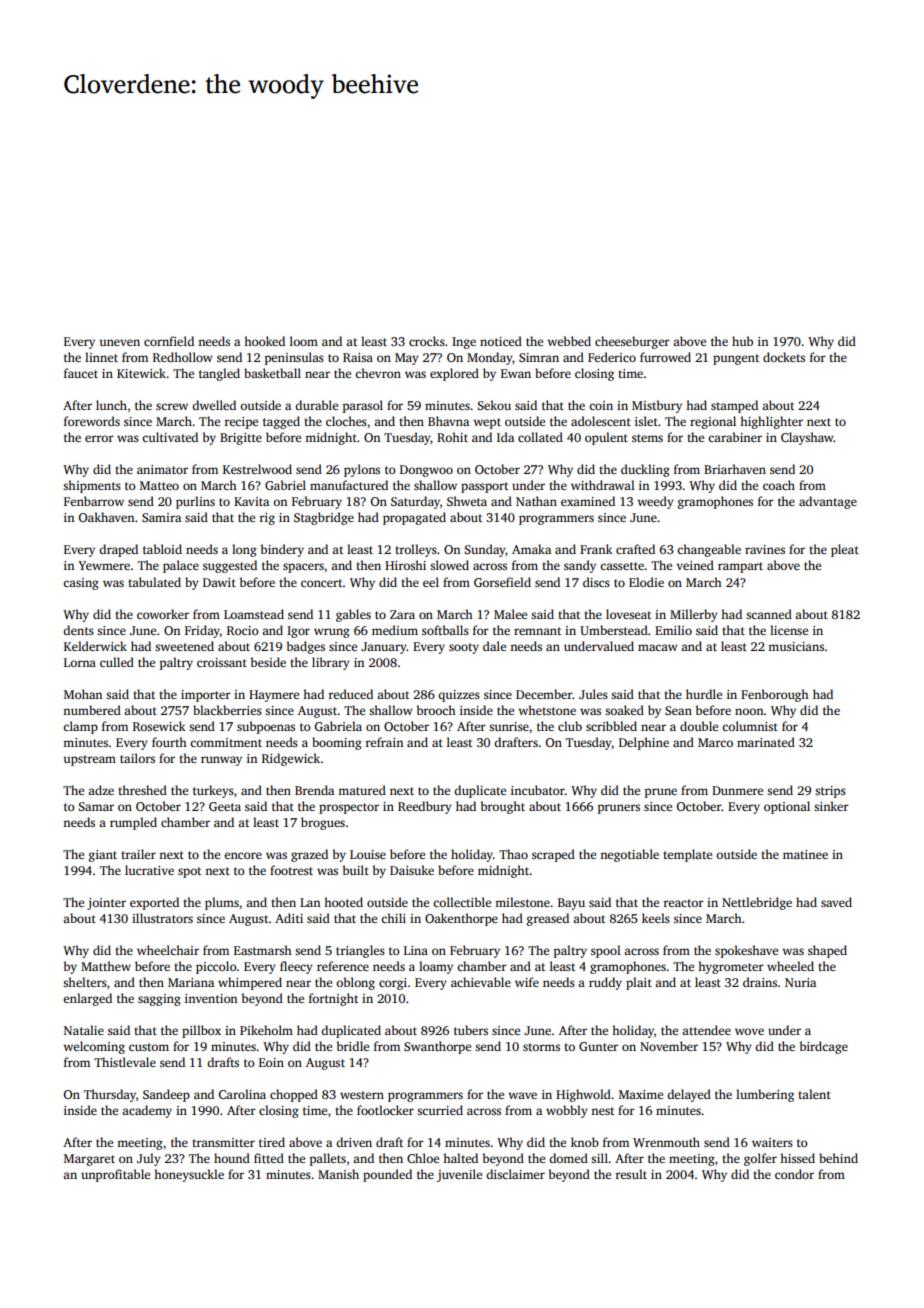 This image has width=924, height=1308. I want to click on columnist, so click(750, 726).
